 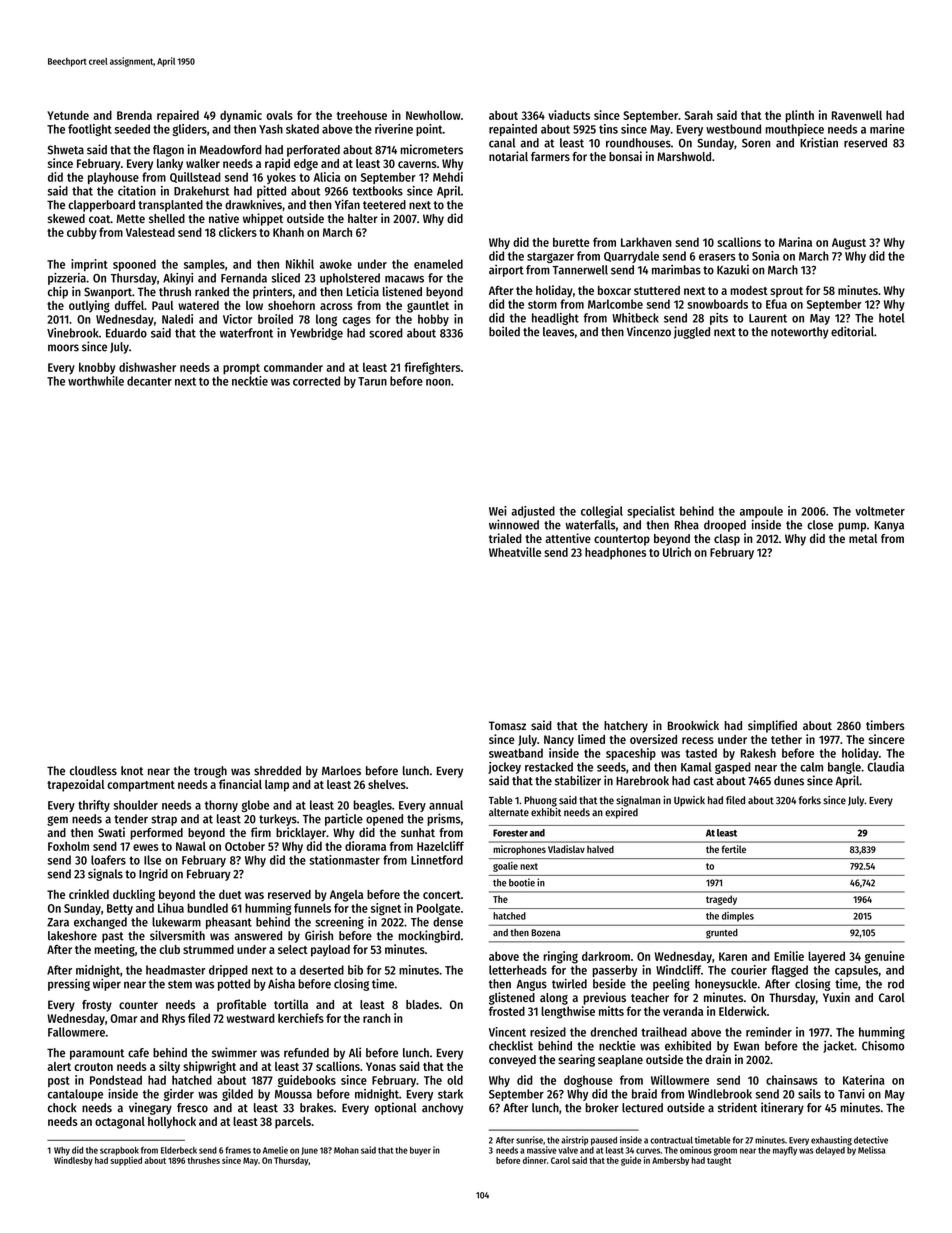 I want to click on Ravenwell, so click(x=857, y=115).
